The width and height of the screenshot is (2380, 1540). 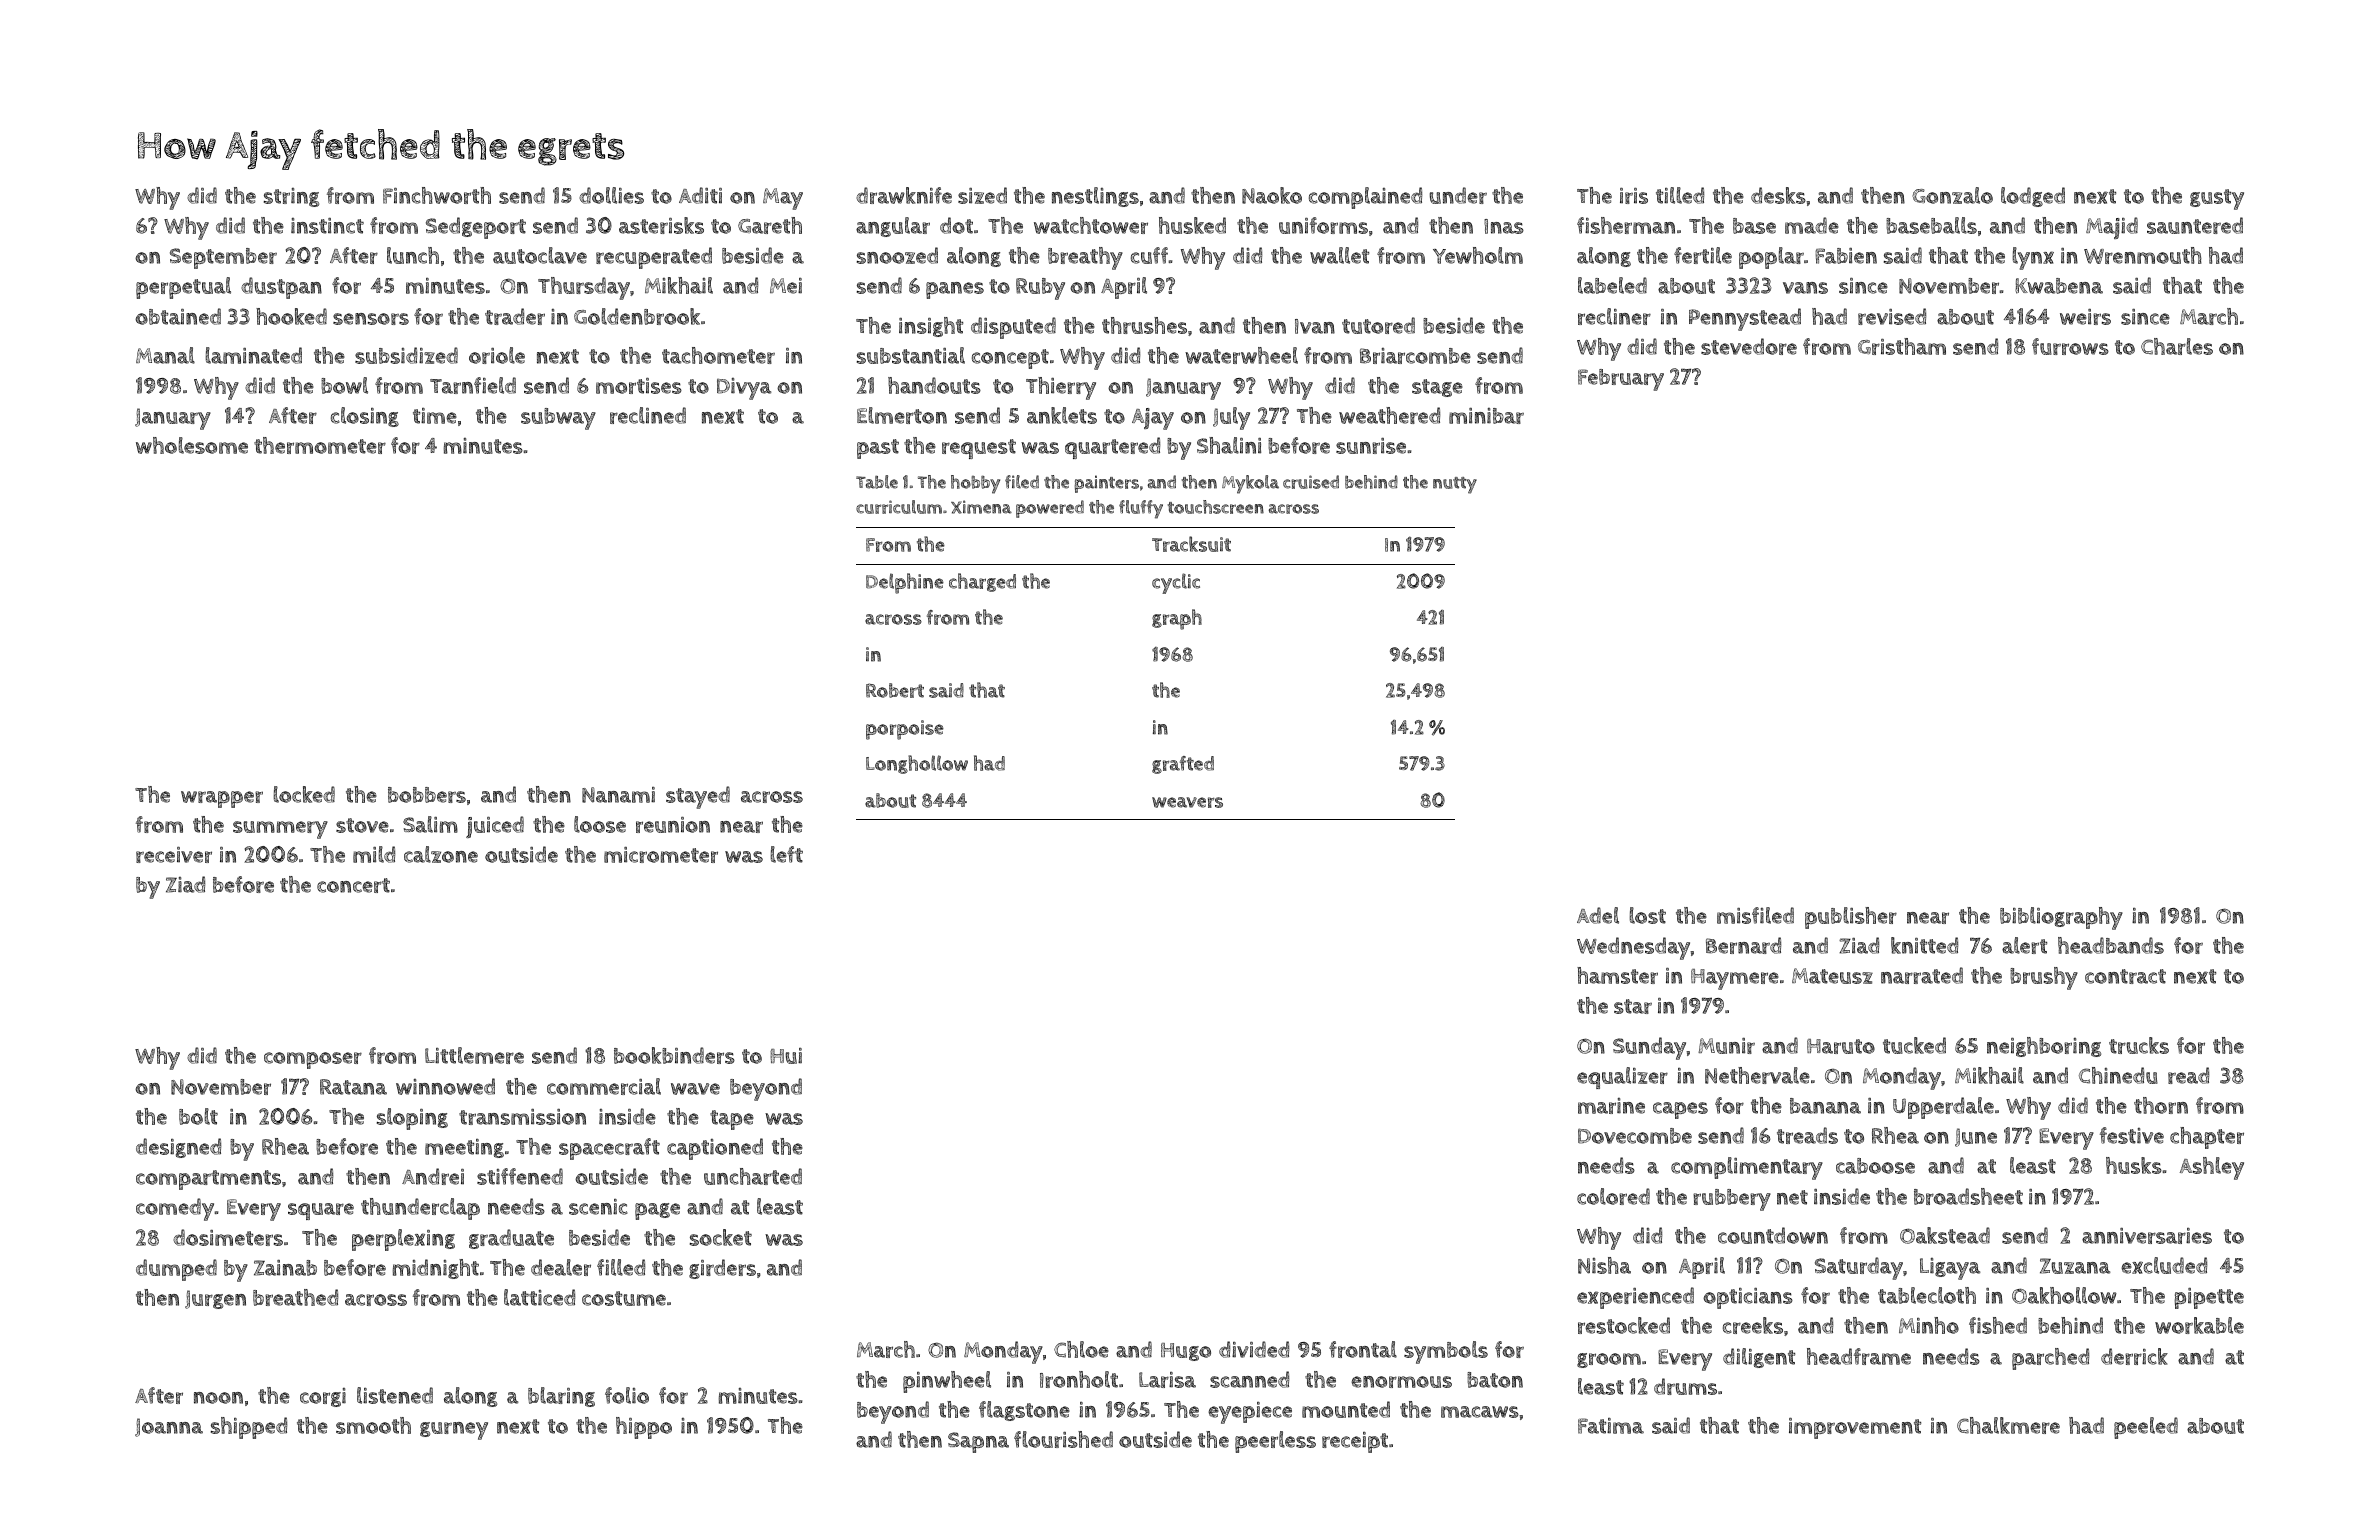 I want to click on flagstone, so click(x=1024, y=1411).
